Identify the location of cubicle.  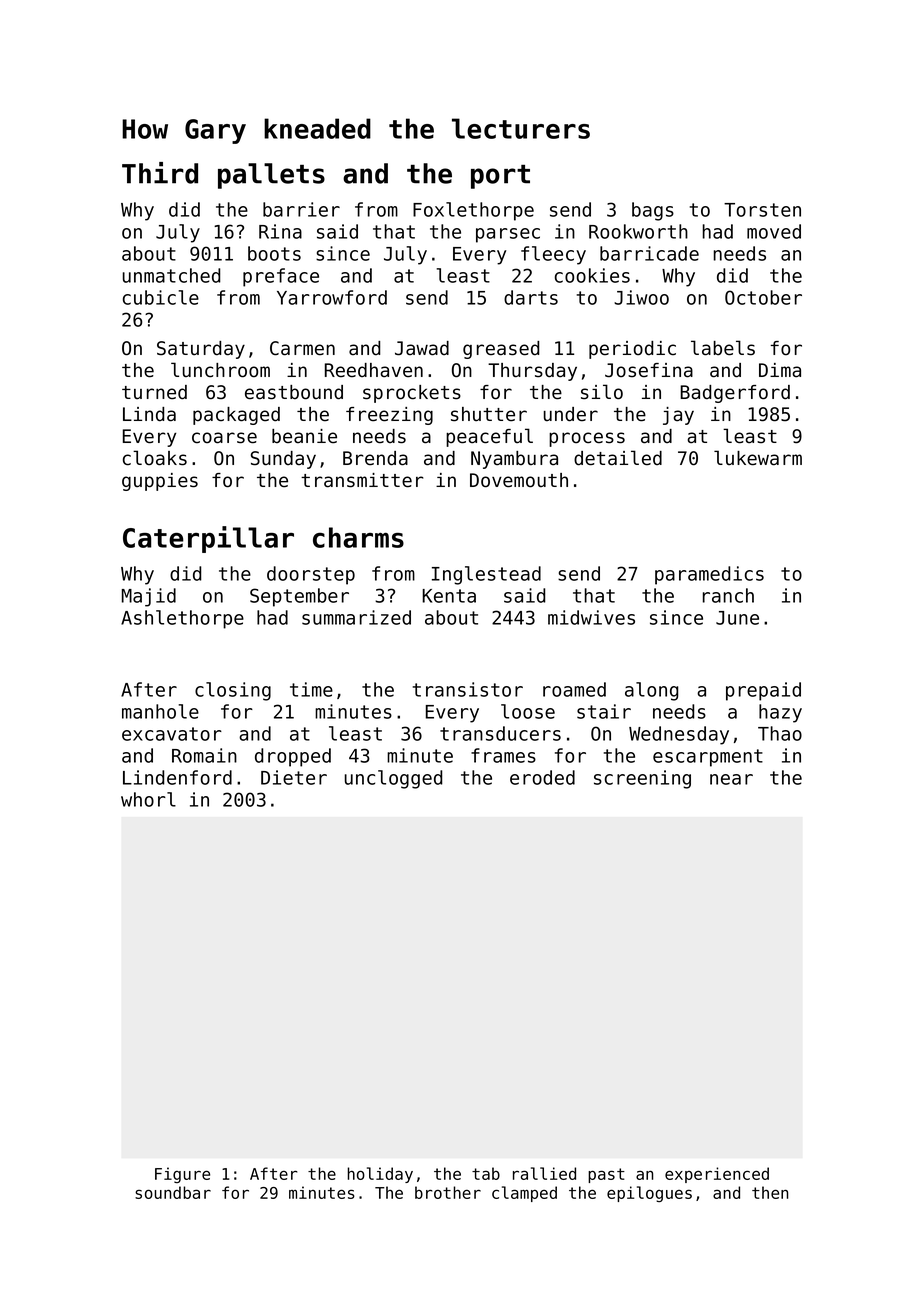
(161, 297).
